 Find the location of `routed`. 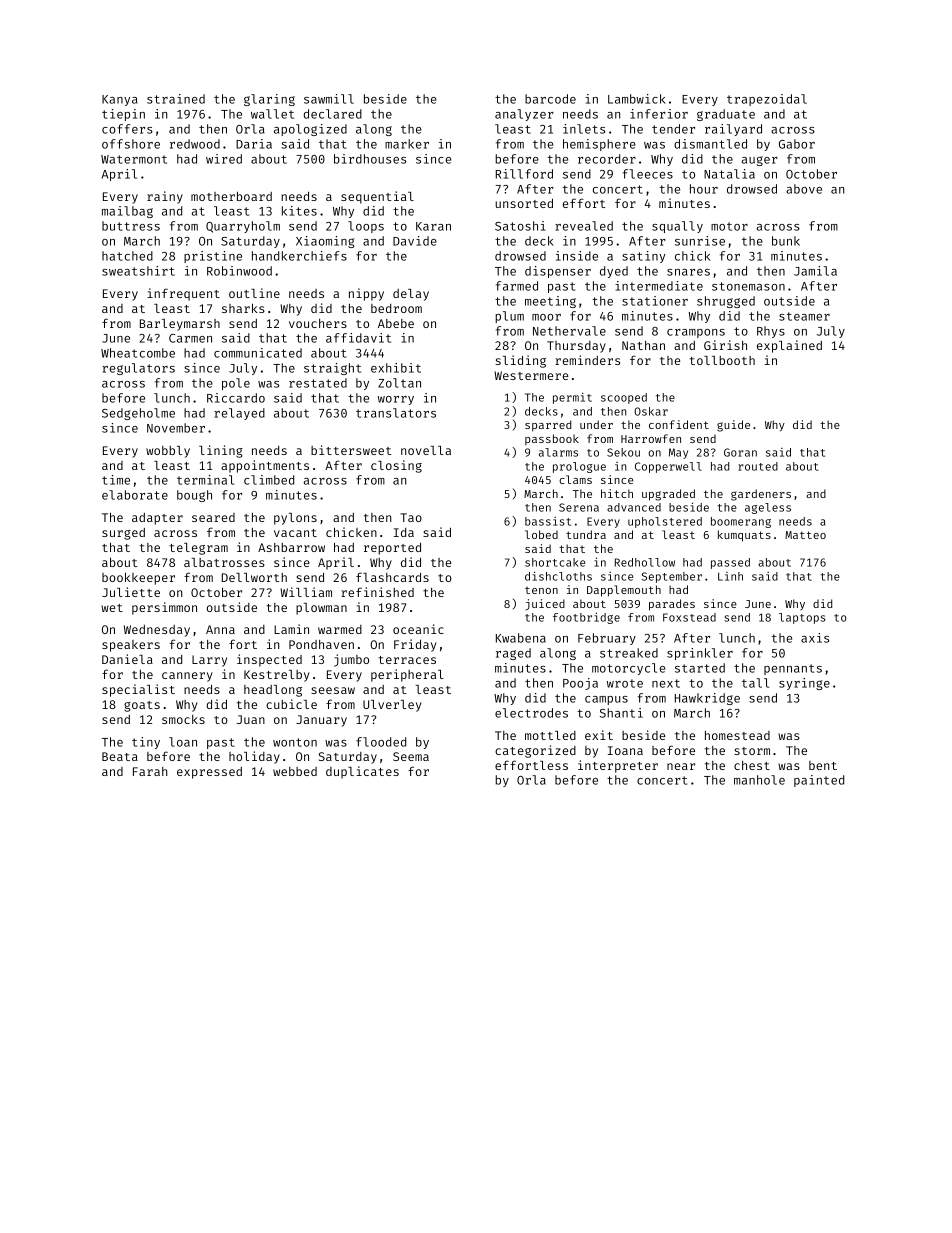

routed is located at coordinates (758, 466).
